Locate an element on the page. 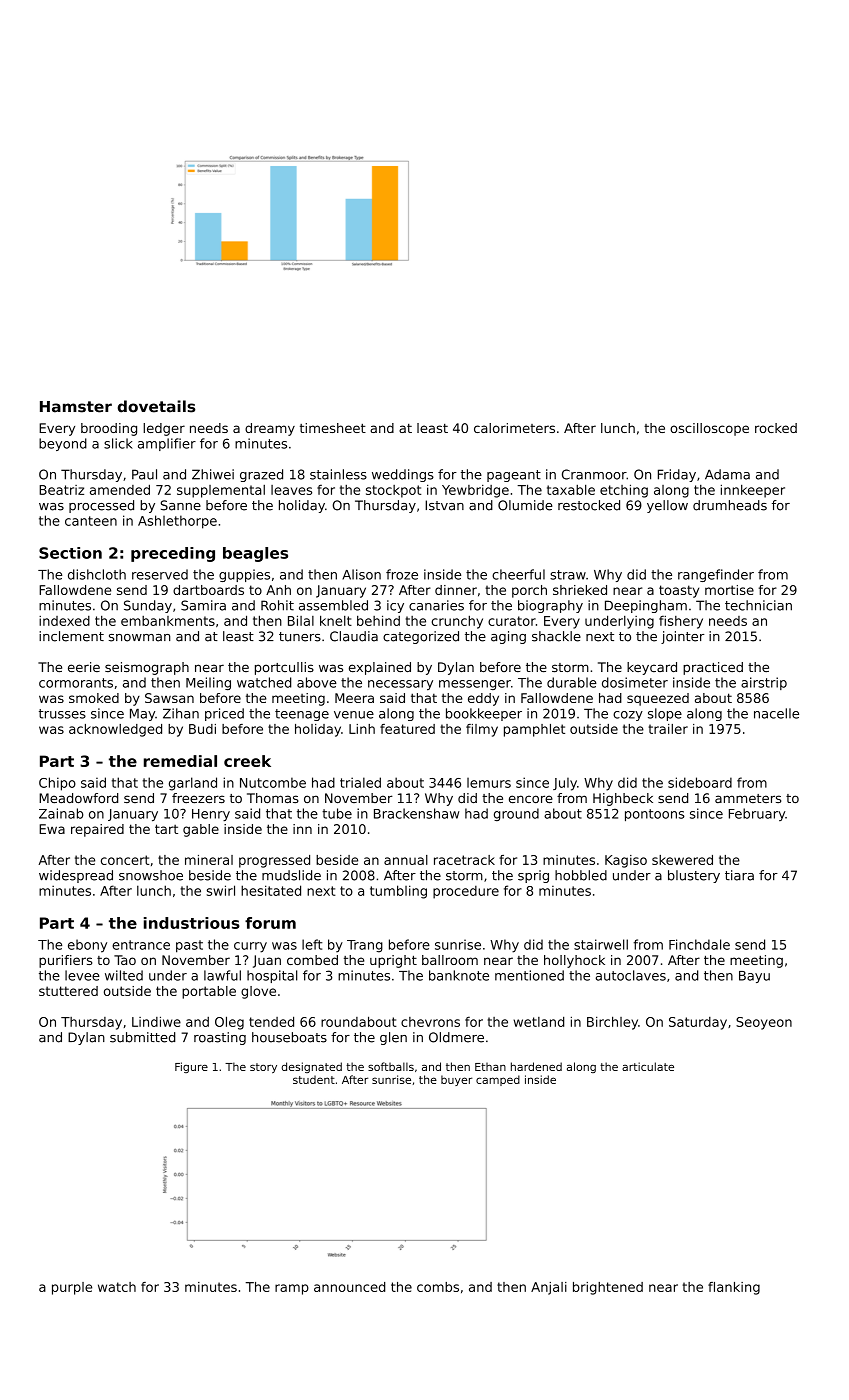 The width and height of the image is (849, 1400). embankments is located at coordinates (168, 621).
